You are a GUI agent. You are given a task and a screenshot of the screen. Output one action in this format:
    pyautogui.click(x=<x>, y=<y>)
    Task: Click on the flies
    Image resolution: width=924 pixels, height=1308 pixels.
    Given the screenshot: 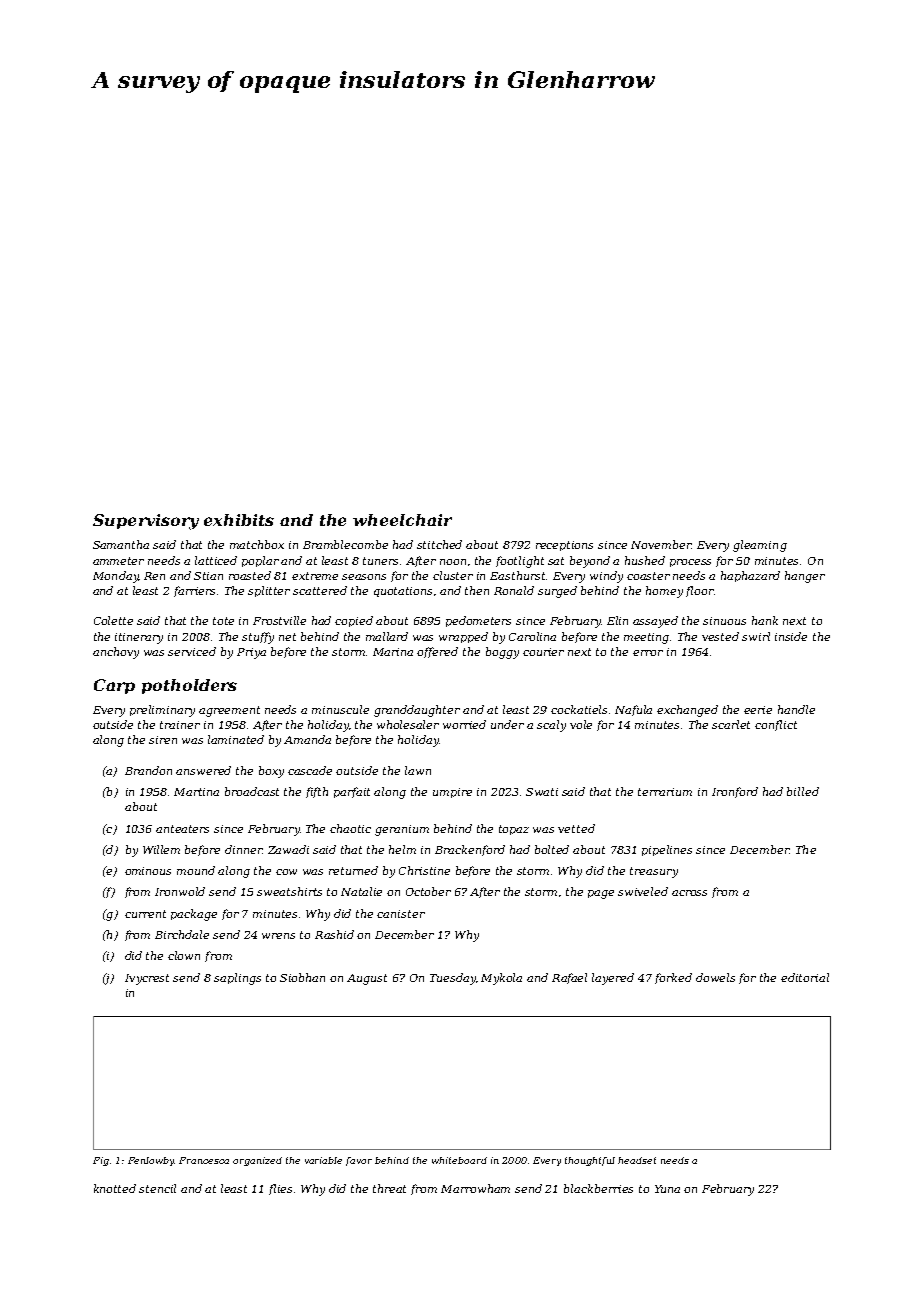 What is the action you would take?
    pyautogui.click(x=280, y=1189)
